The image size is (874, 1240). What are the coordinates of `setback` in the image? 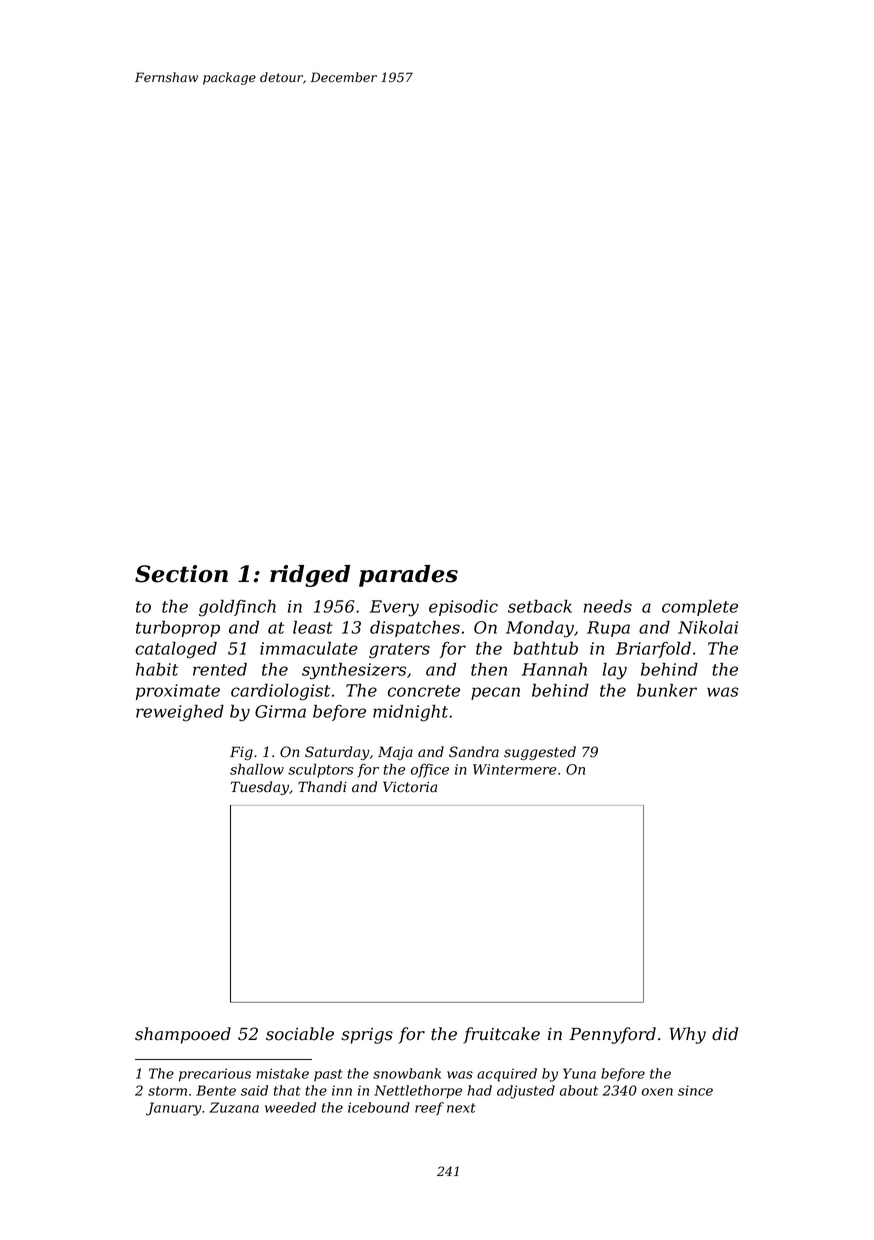 It's located at (540, 606).
